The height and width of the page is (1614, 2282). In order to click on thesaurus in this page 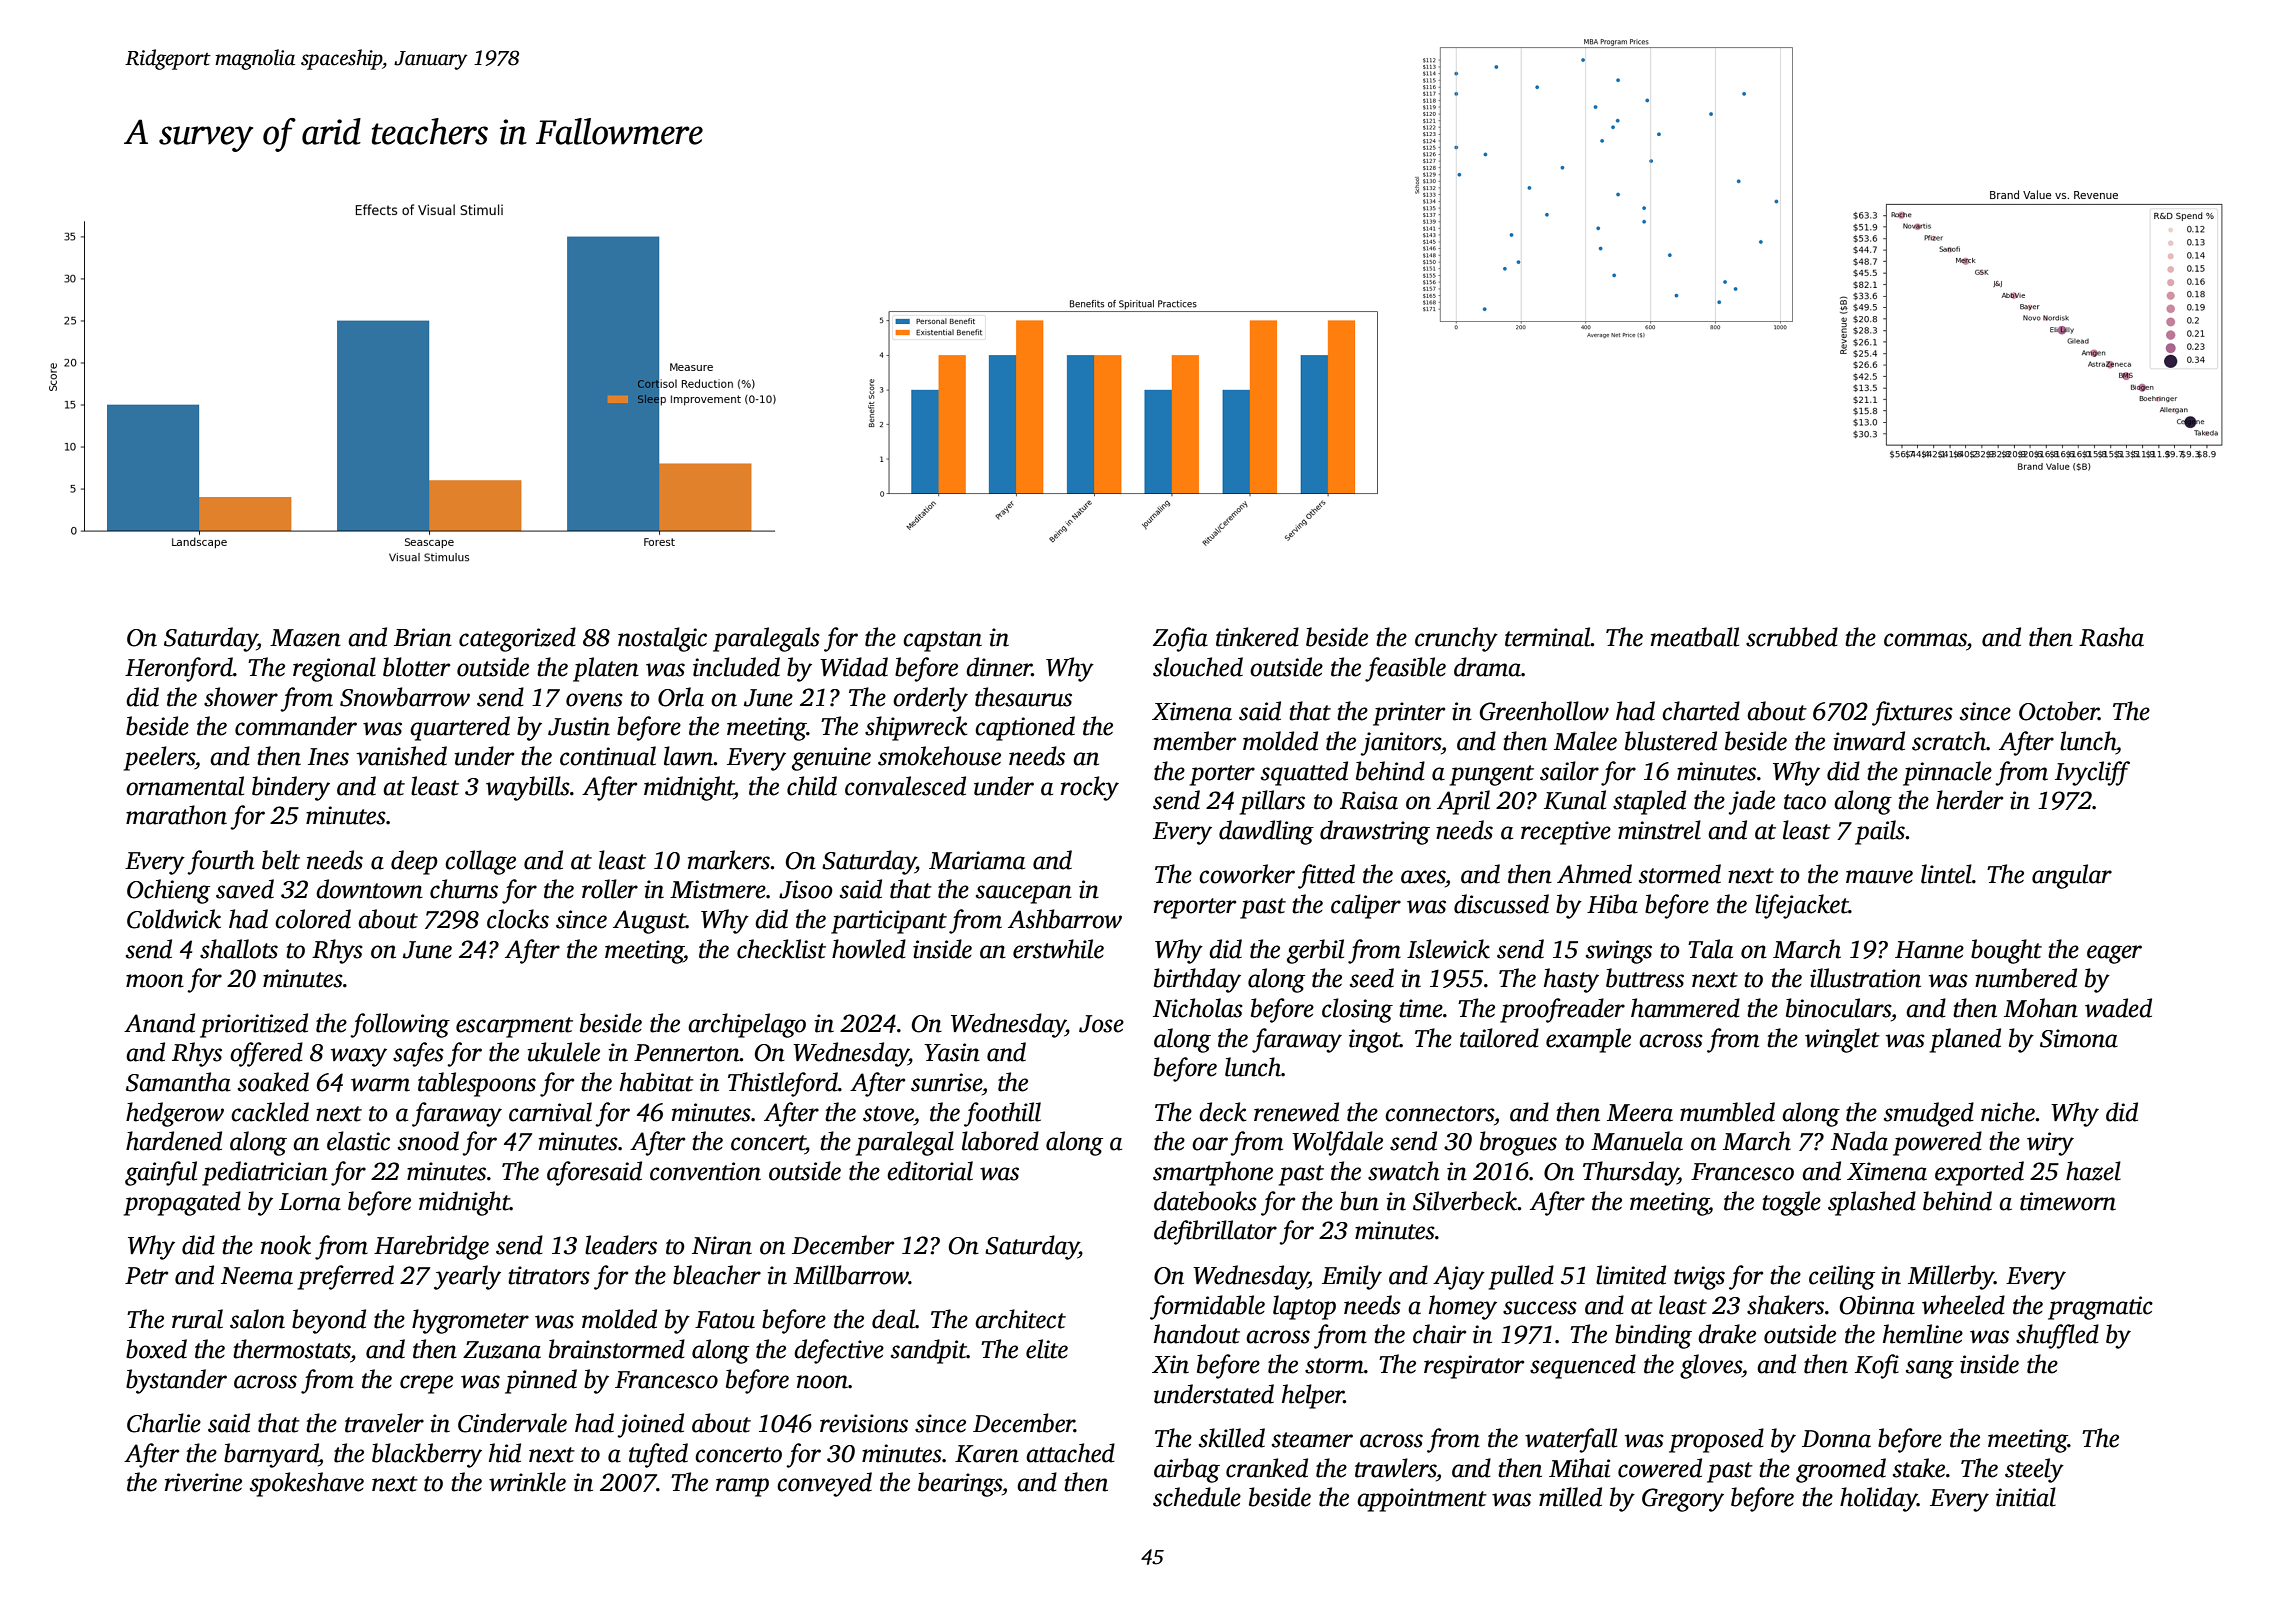, I will do `click(1023, 697)`.
